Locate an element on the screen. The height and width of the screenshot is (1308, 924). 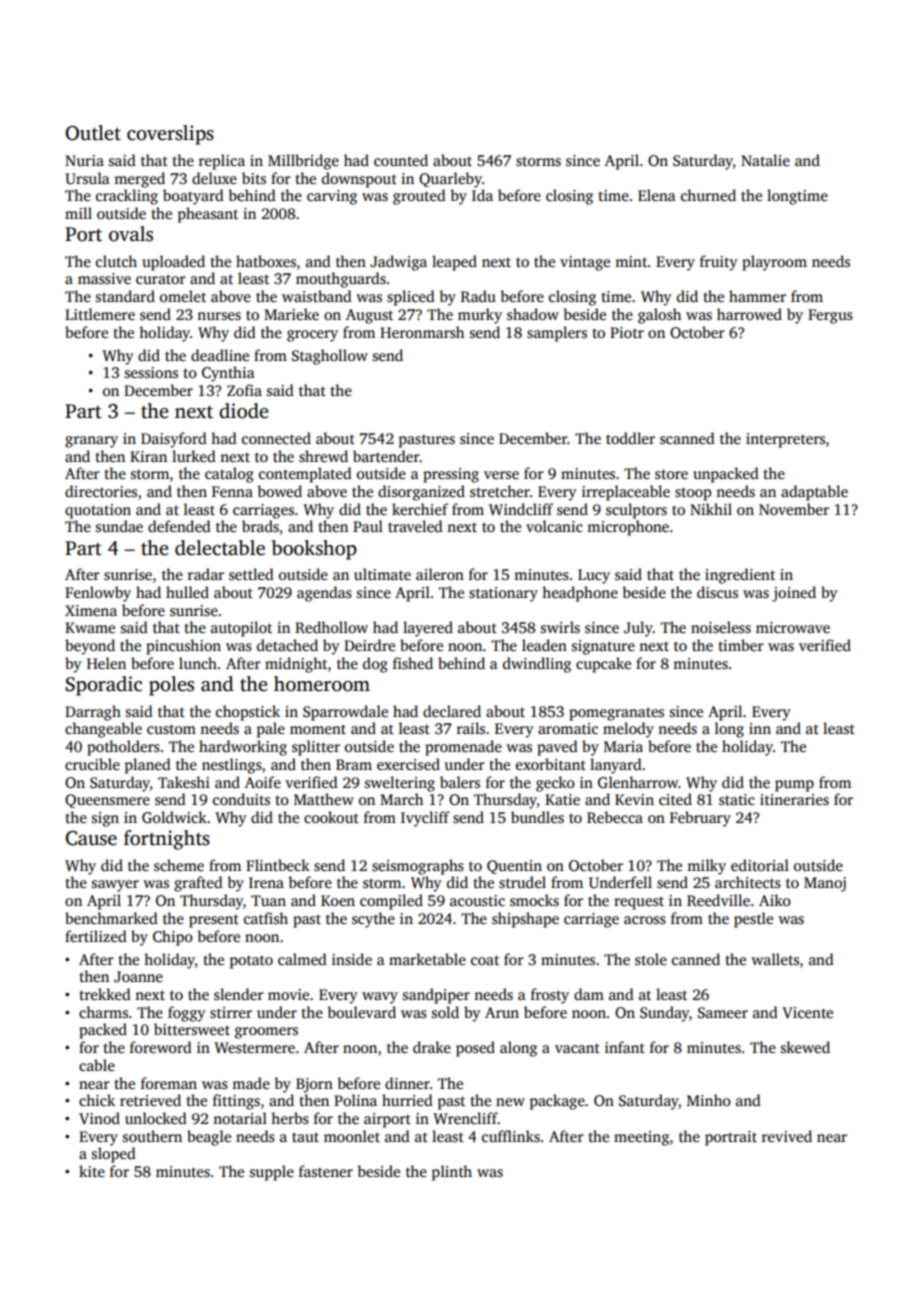
hulled is located at coordinates (187, 592).
